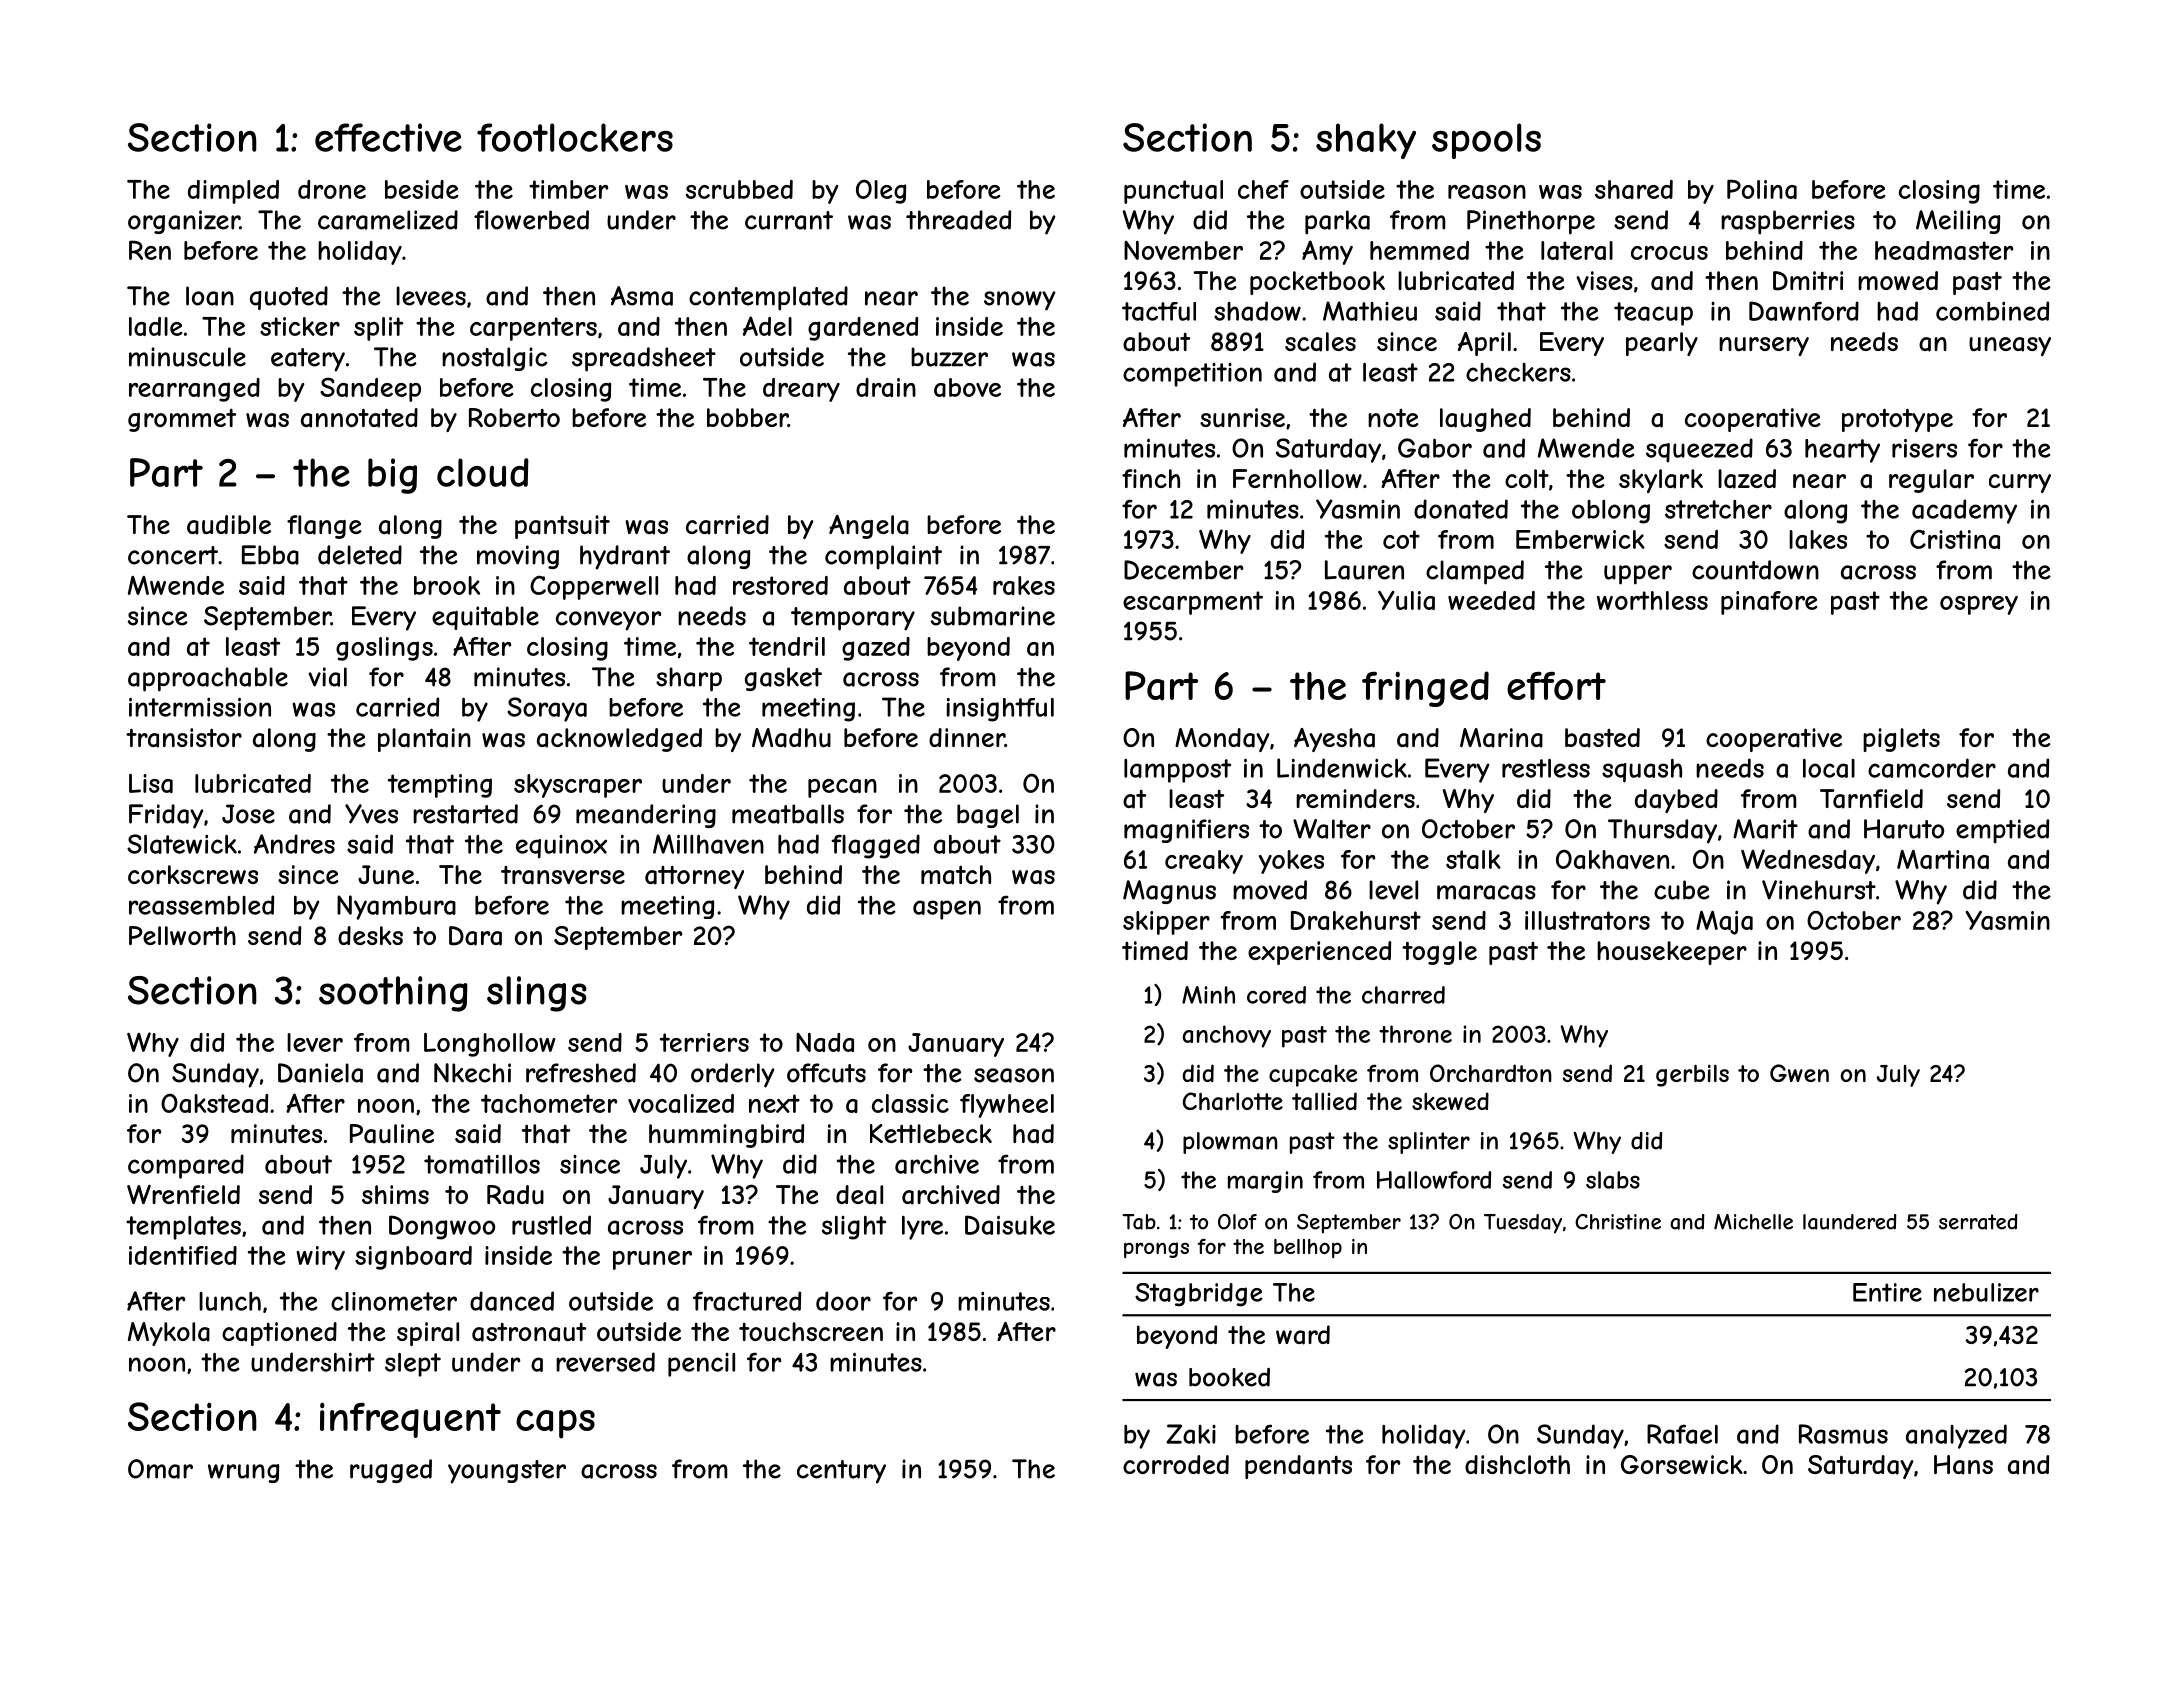 The width and height of the screenshot is (2178, 1683). I want to click on shaky, so click(1366, 141).
